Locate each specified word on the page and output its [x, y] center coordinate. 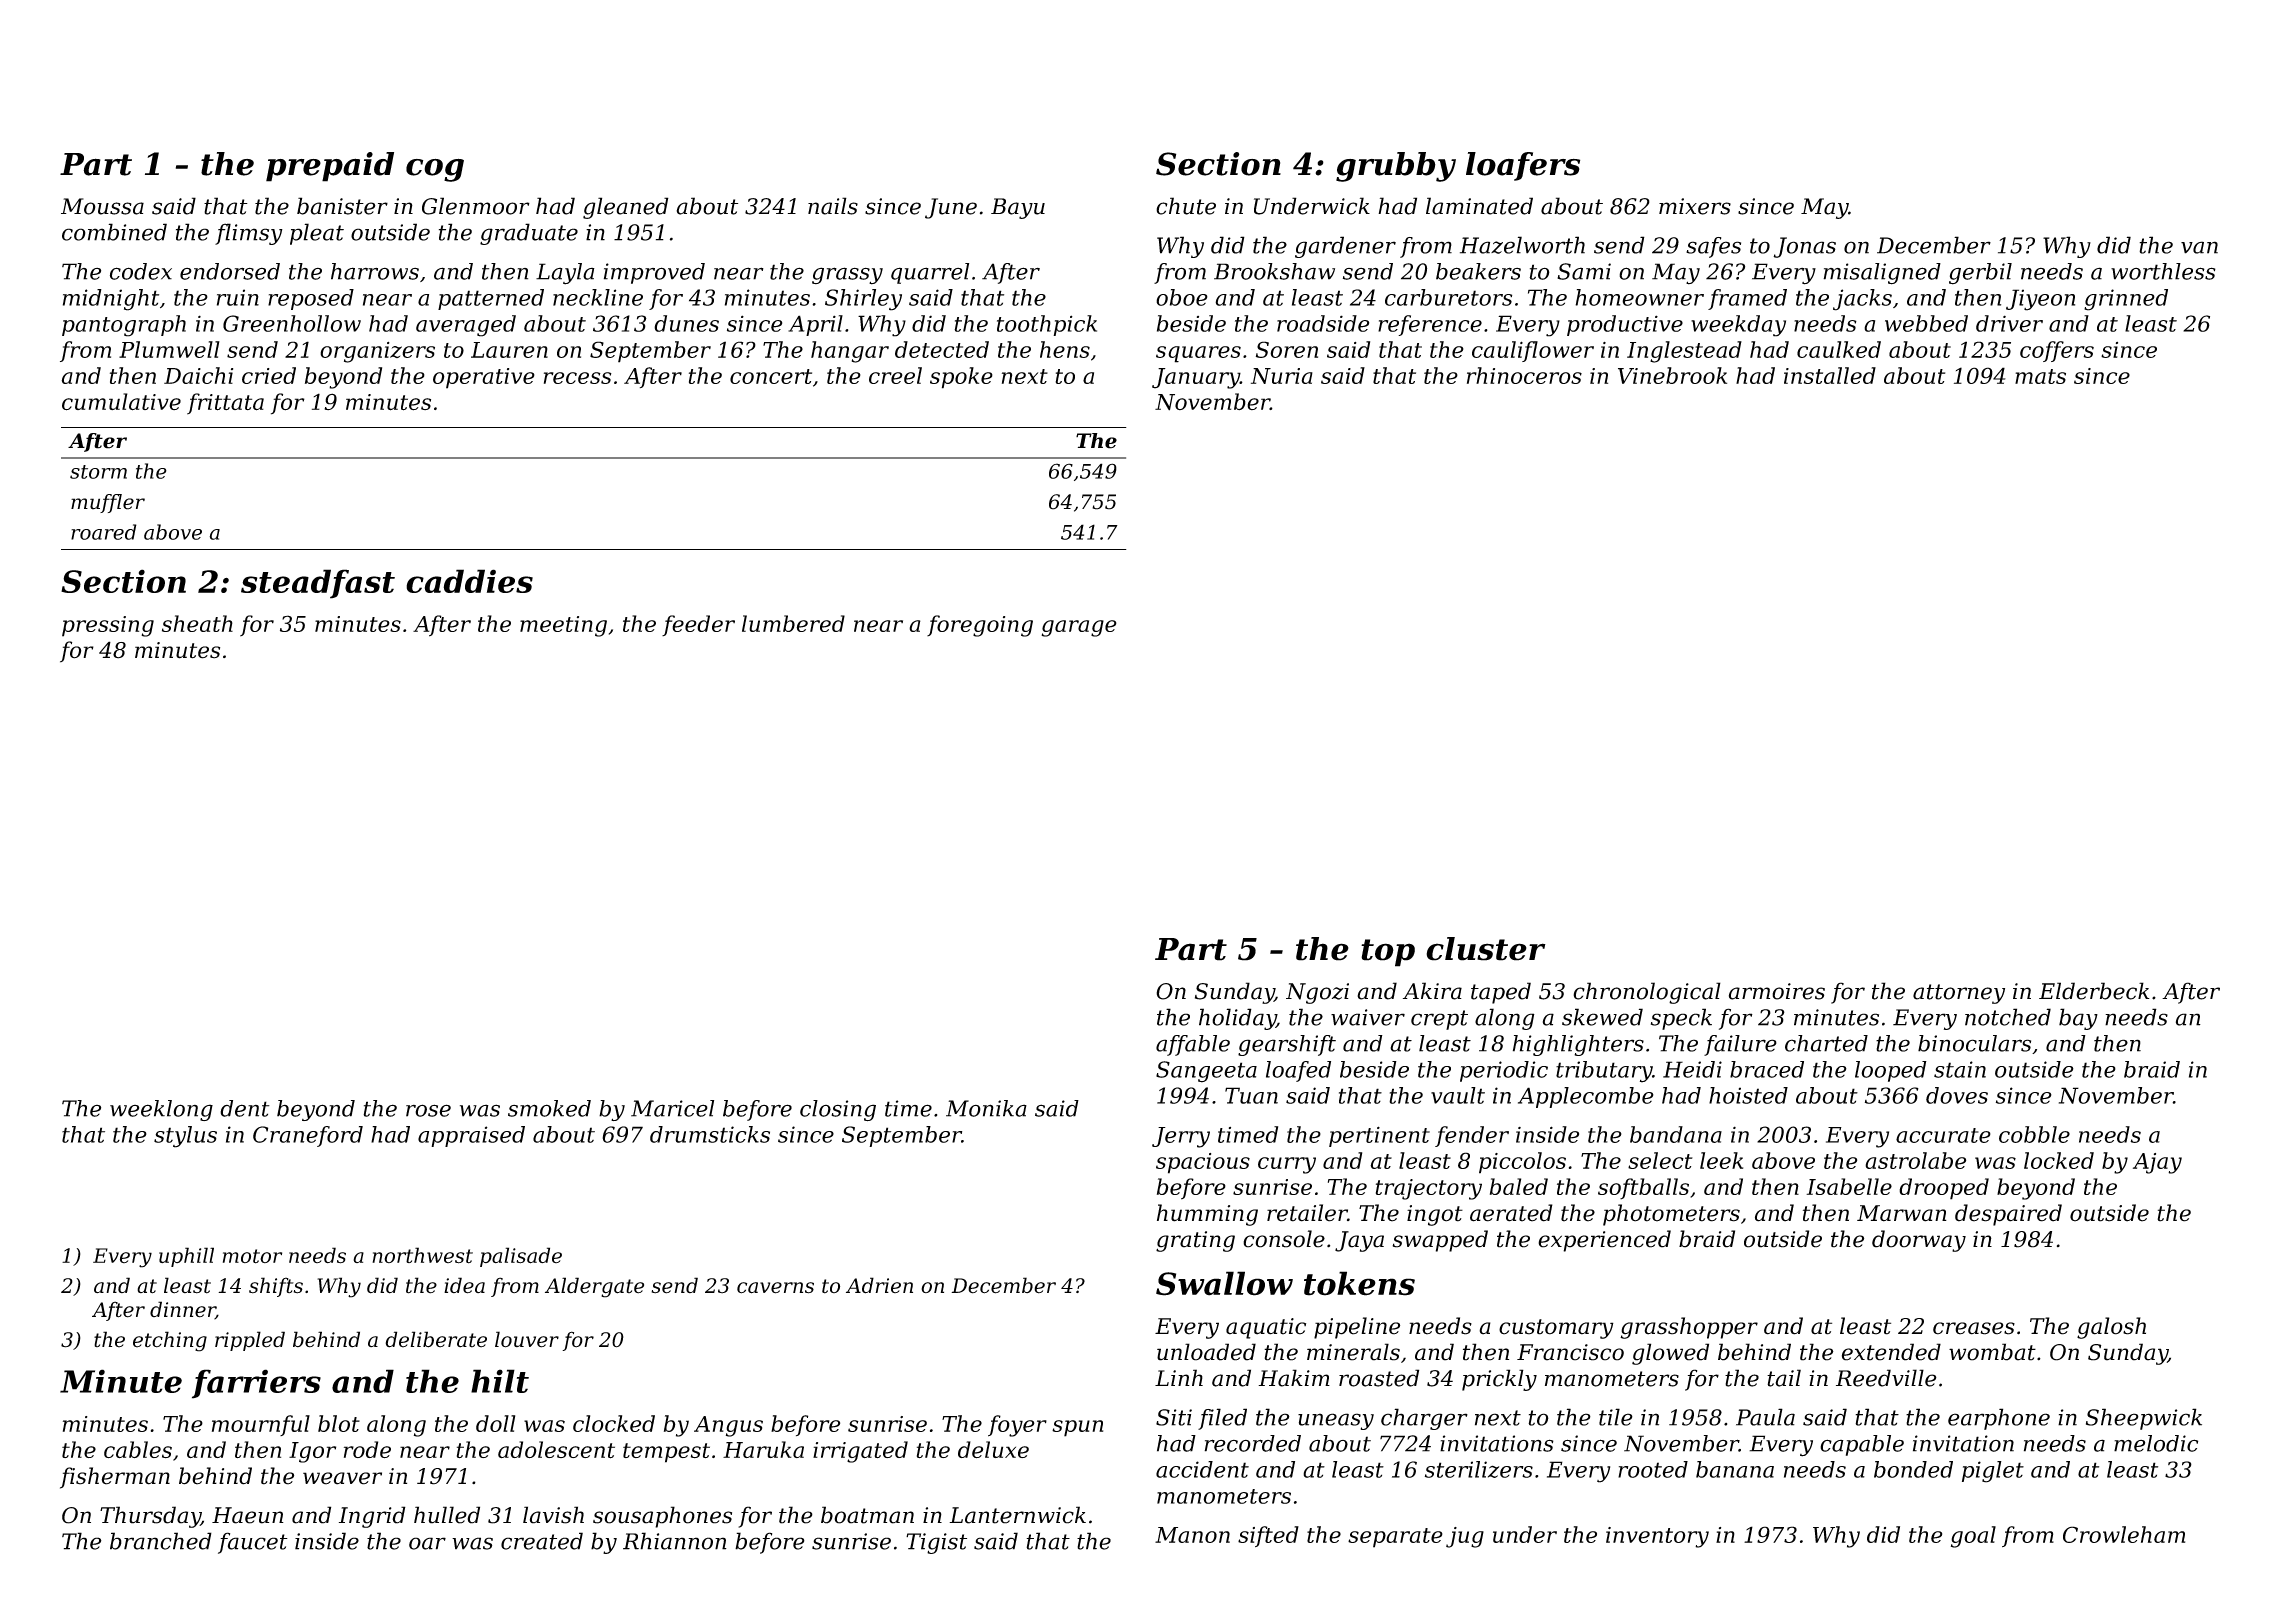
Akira [1432, 991]
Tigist [936, 1543]
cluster [1486, 949]
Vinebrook [1672, 375]
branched [161, 1541]
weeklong [161, 1110]
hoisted [1748, 1095]
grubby [1396, 167]
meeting [563, 626]
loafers [1523, 166]
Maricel [672, 1108]
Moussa [102, 206]
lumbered [793, 623]
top [1388, 953]
